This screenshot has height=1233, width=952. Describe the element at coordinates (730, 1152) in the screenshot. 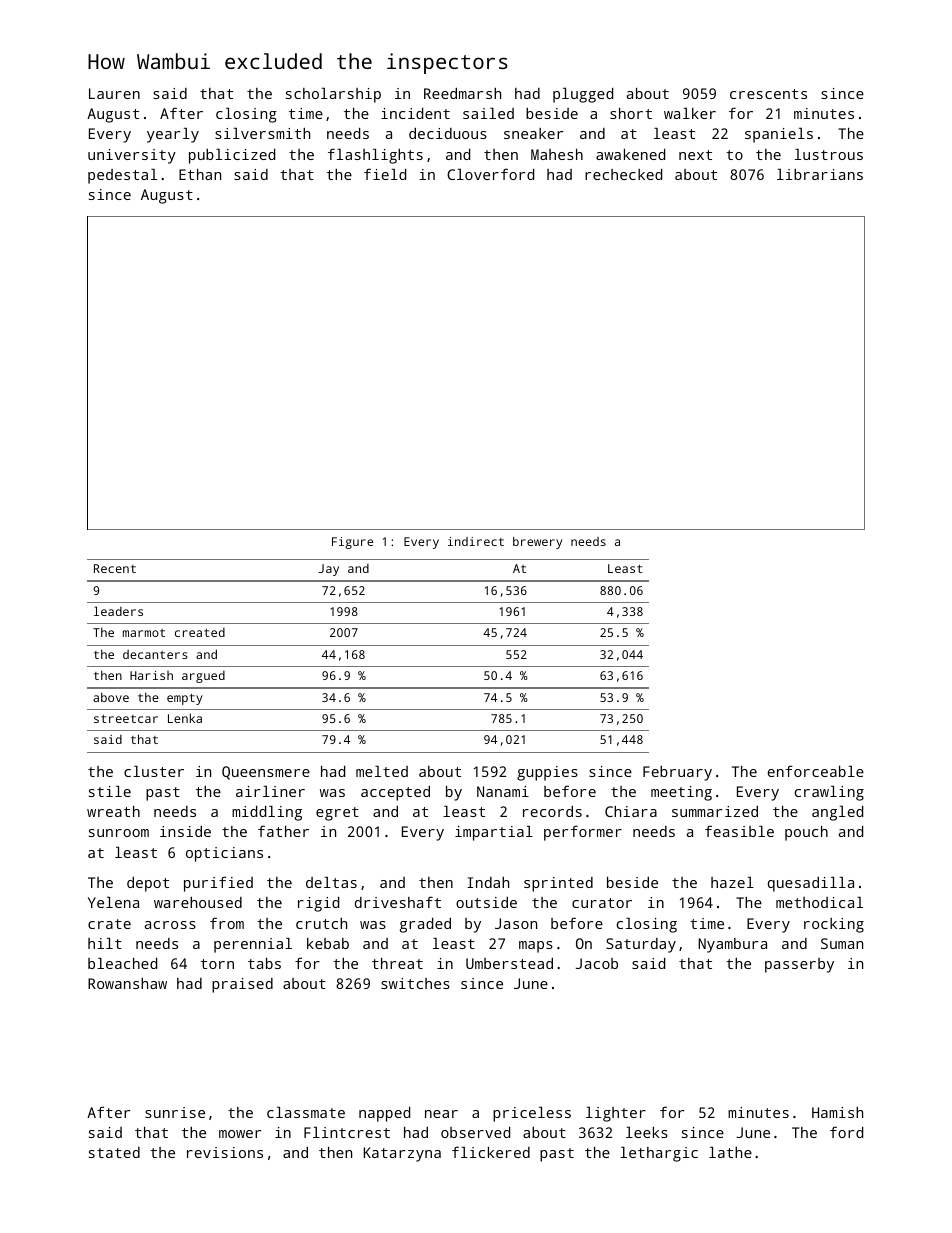

I see `lathe` at that location.
